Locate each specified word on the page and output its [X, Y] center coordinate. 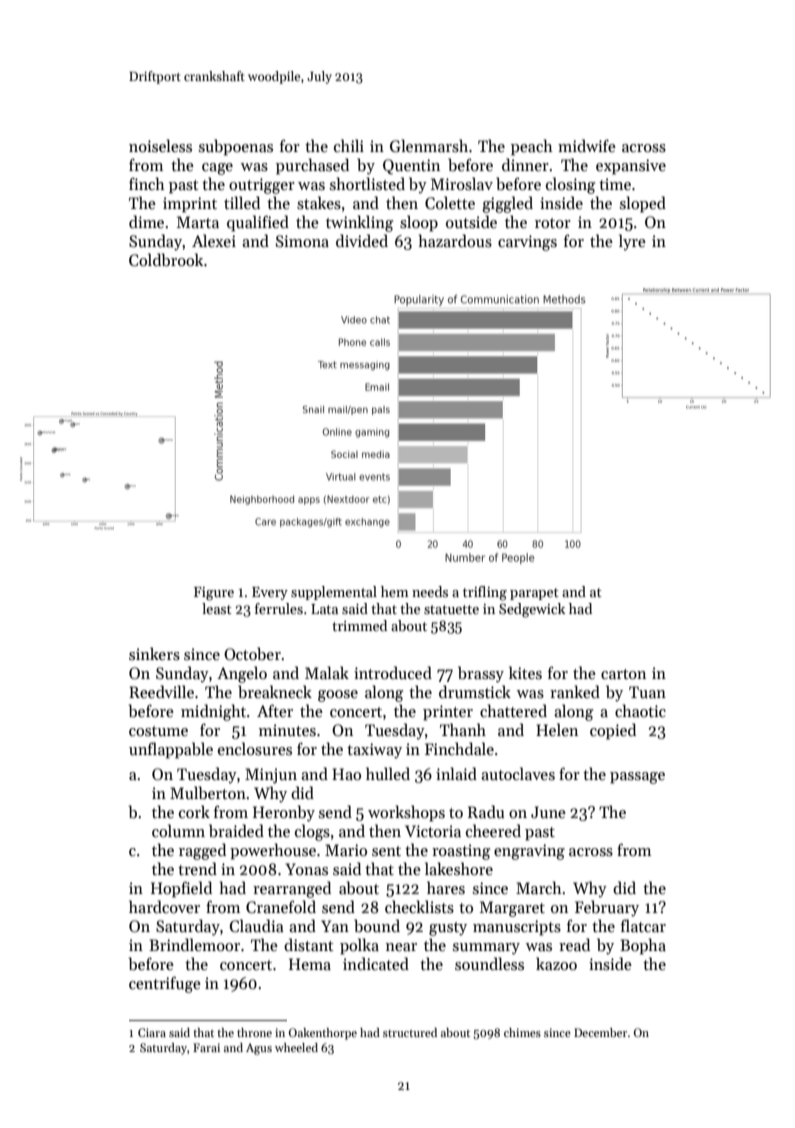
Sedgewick [532, 610]
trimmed [359, 625]
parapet [534, 594]
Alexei [214, 240]
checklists [419, 907]
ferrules [279, 608]
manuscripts [517, 928]
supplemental [334, 593]
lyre [632, 242]
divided [362, 240]
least [217, 608]
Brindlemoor [194, 944]
